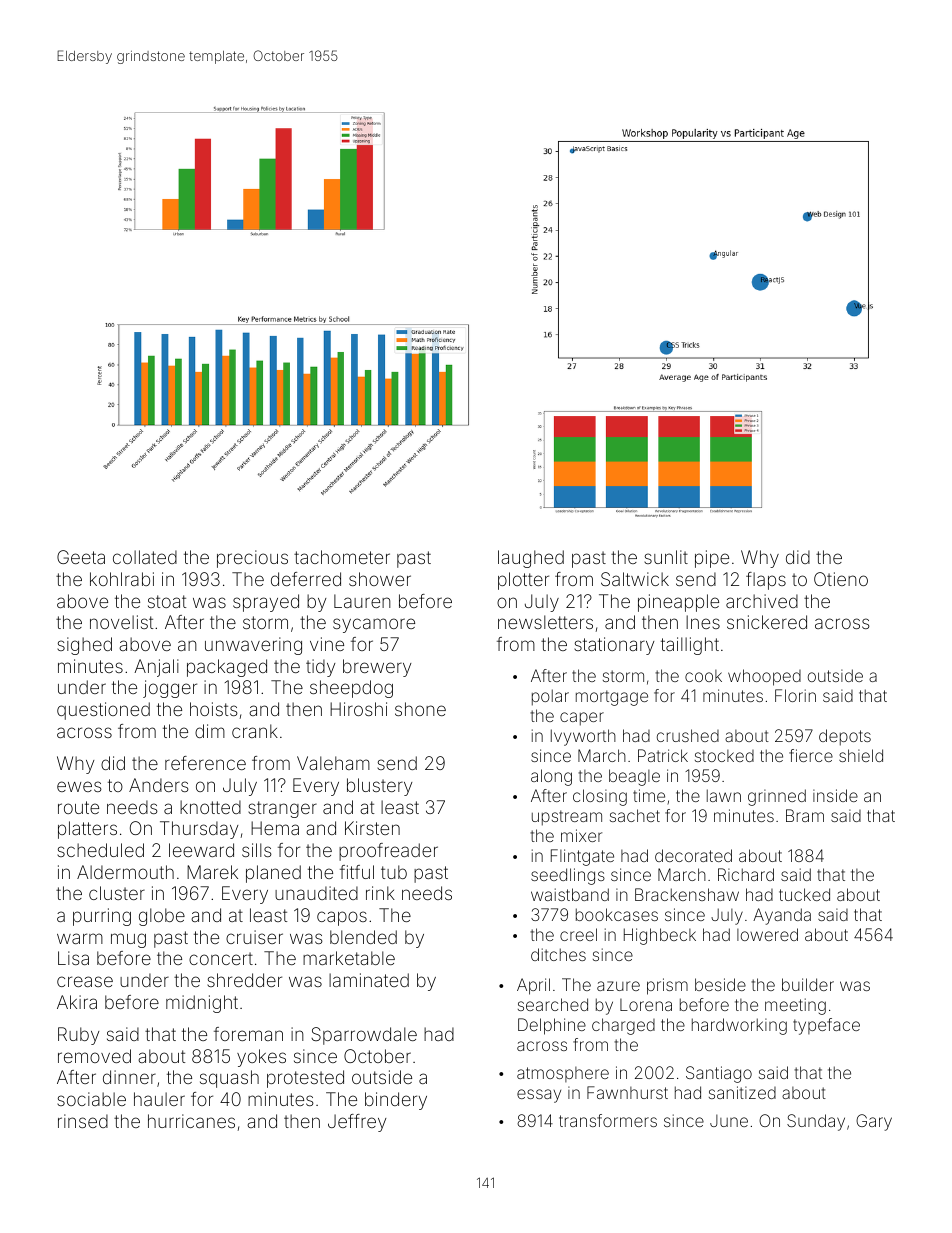 The height and width of the image is (1233, 952). What do you see at coordinates (767, 622) in the image?
I see `snickered` at bounding box center [767, 622].
